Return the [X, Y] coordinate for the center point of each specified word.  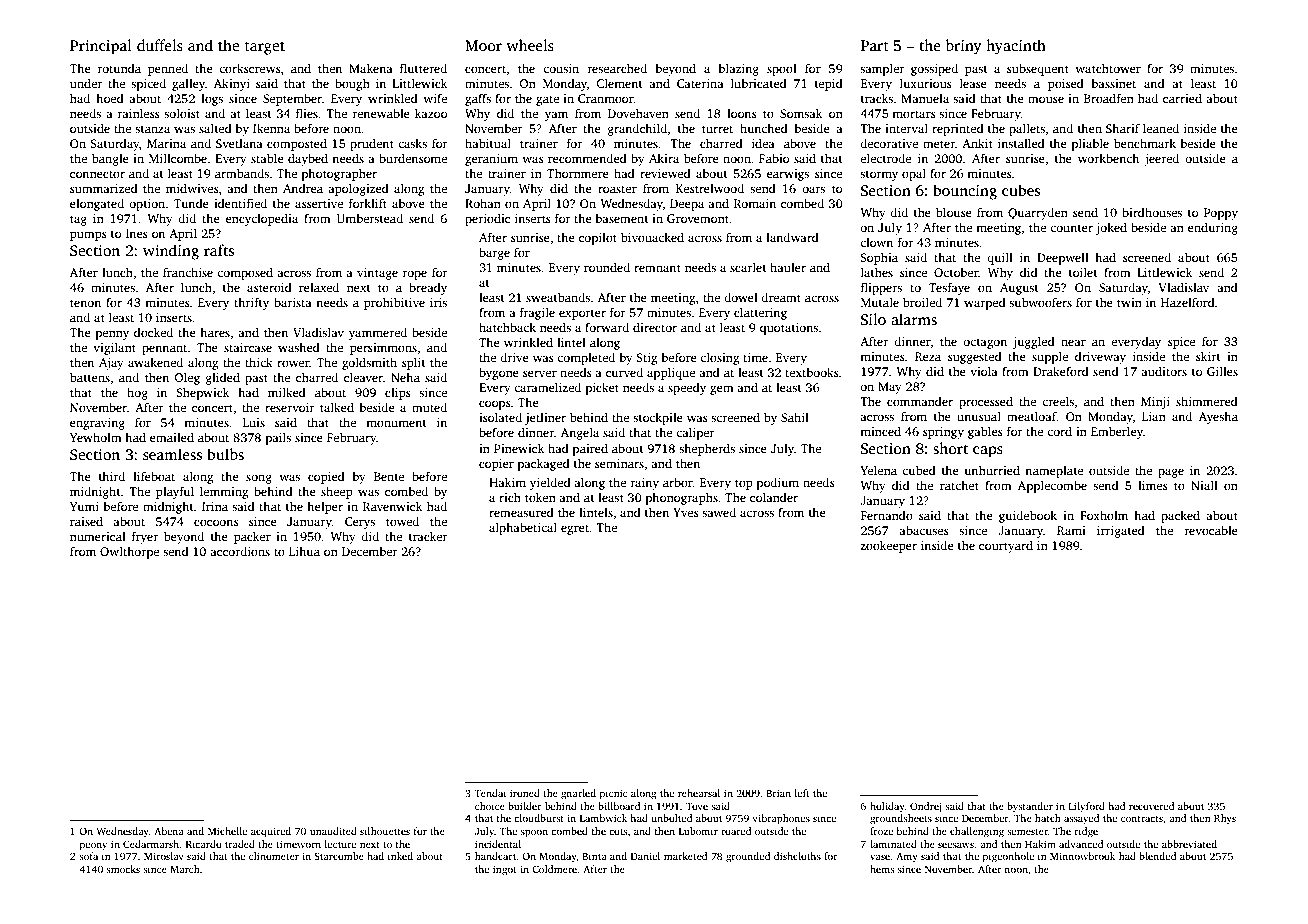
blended [1157, 856]
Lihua [304, 551]
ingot [505, 870]
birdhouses [1152, 212]
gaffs [478, 99]
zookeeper [888, 546]
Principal [101, 47]
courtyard [1006, 546]
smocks [123, 869]
